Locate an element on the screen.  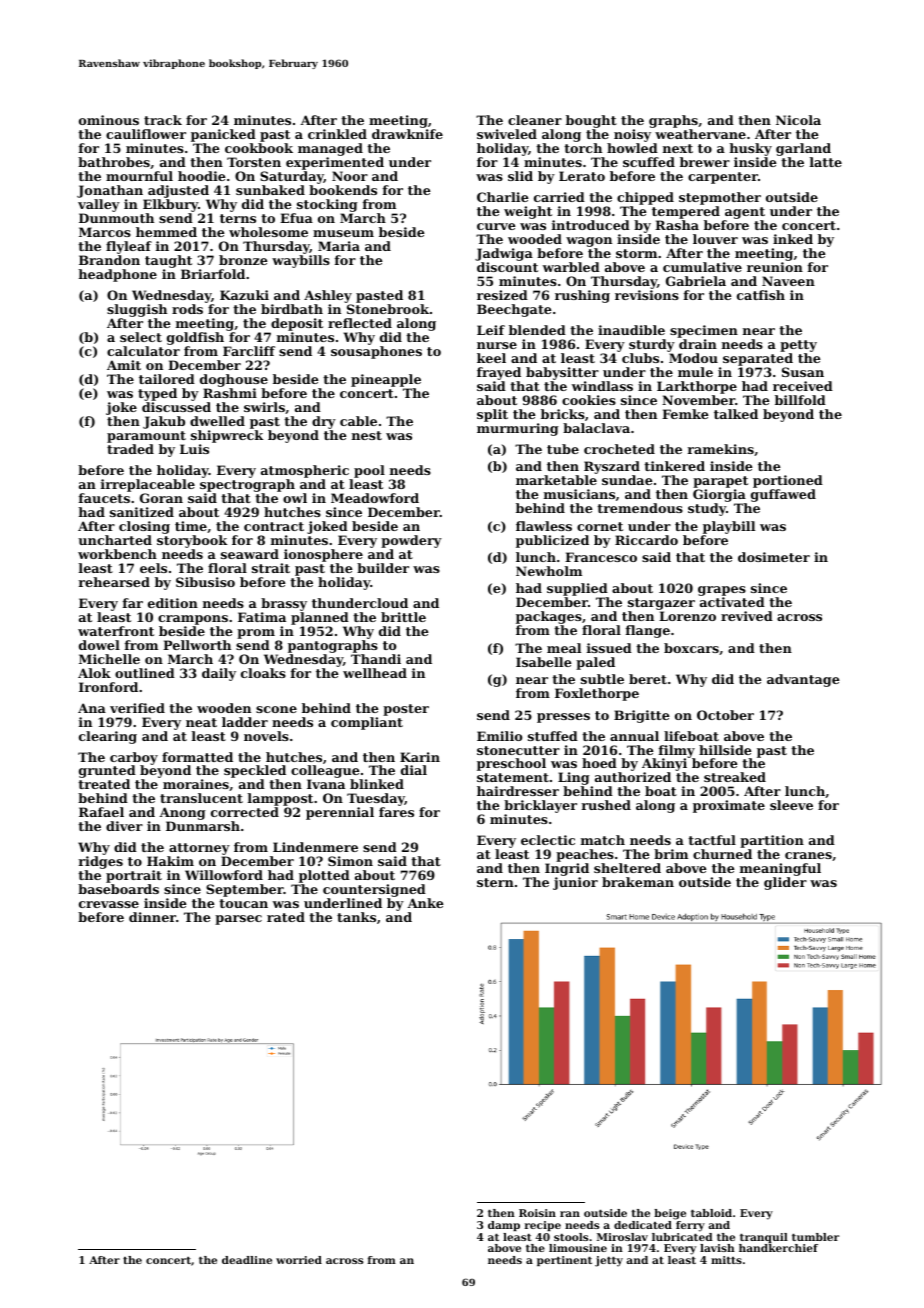
panicked is located at coordinates (223, 135).
